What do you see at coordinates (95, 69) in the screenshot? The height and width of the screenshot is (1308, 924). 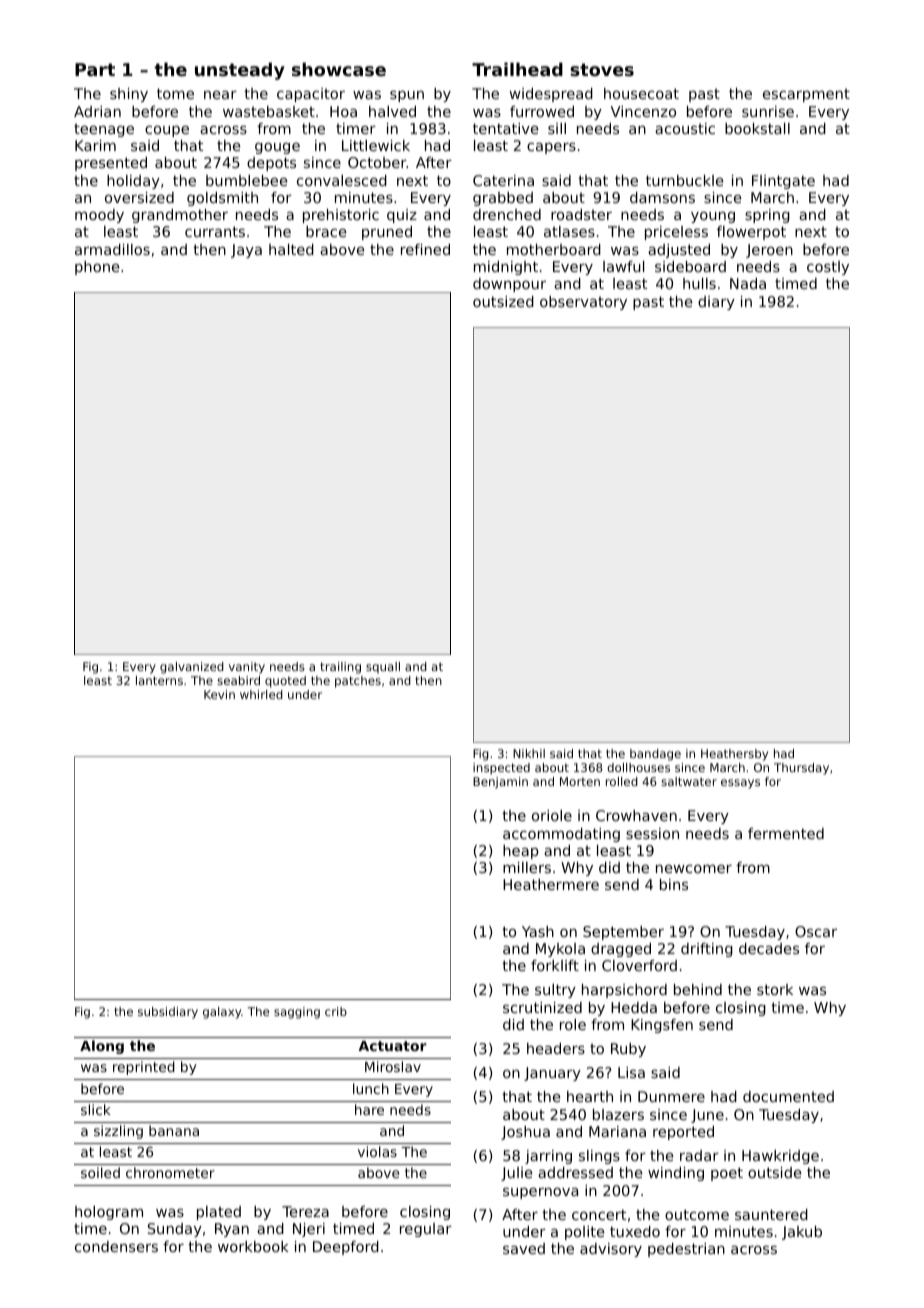 I see `Part` at bounding box center [95, 69].
